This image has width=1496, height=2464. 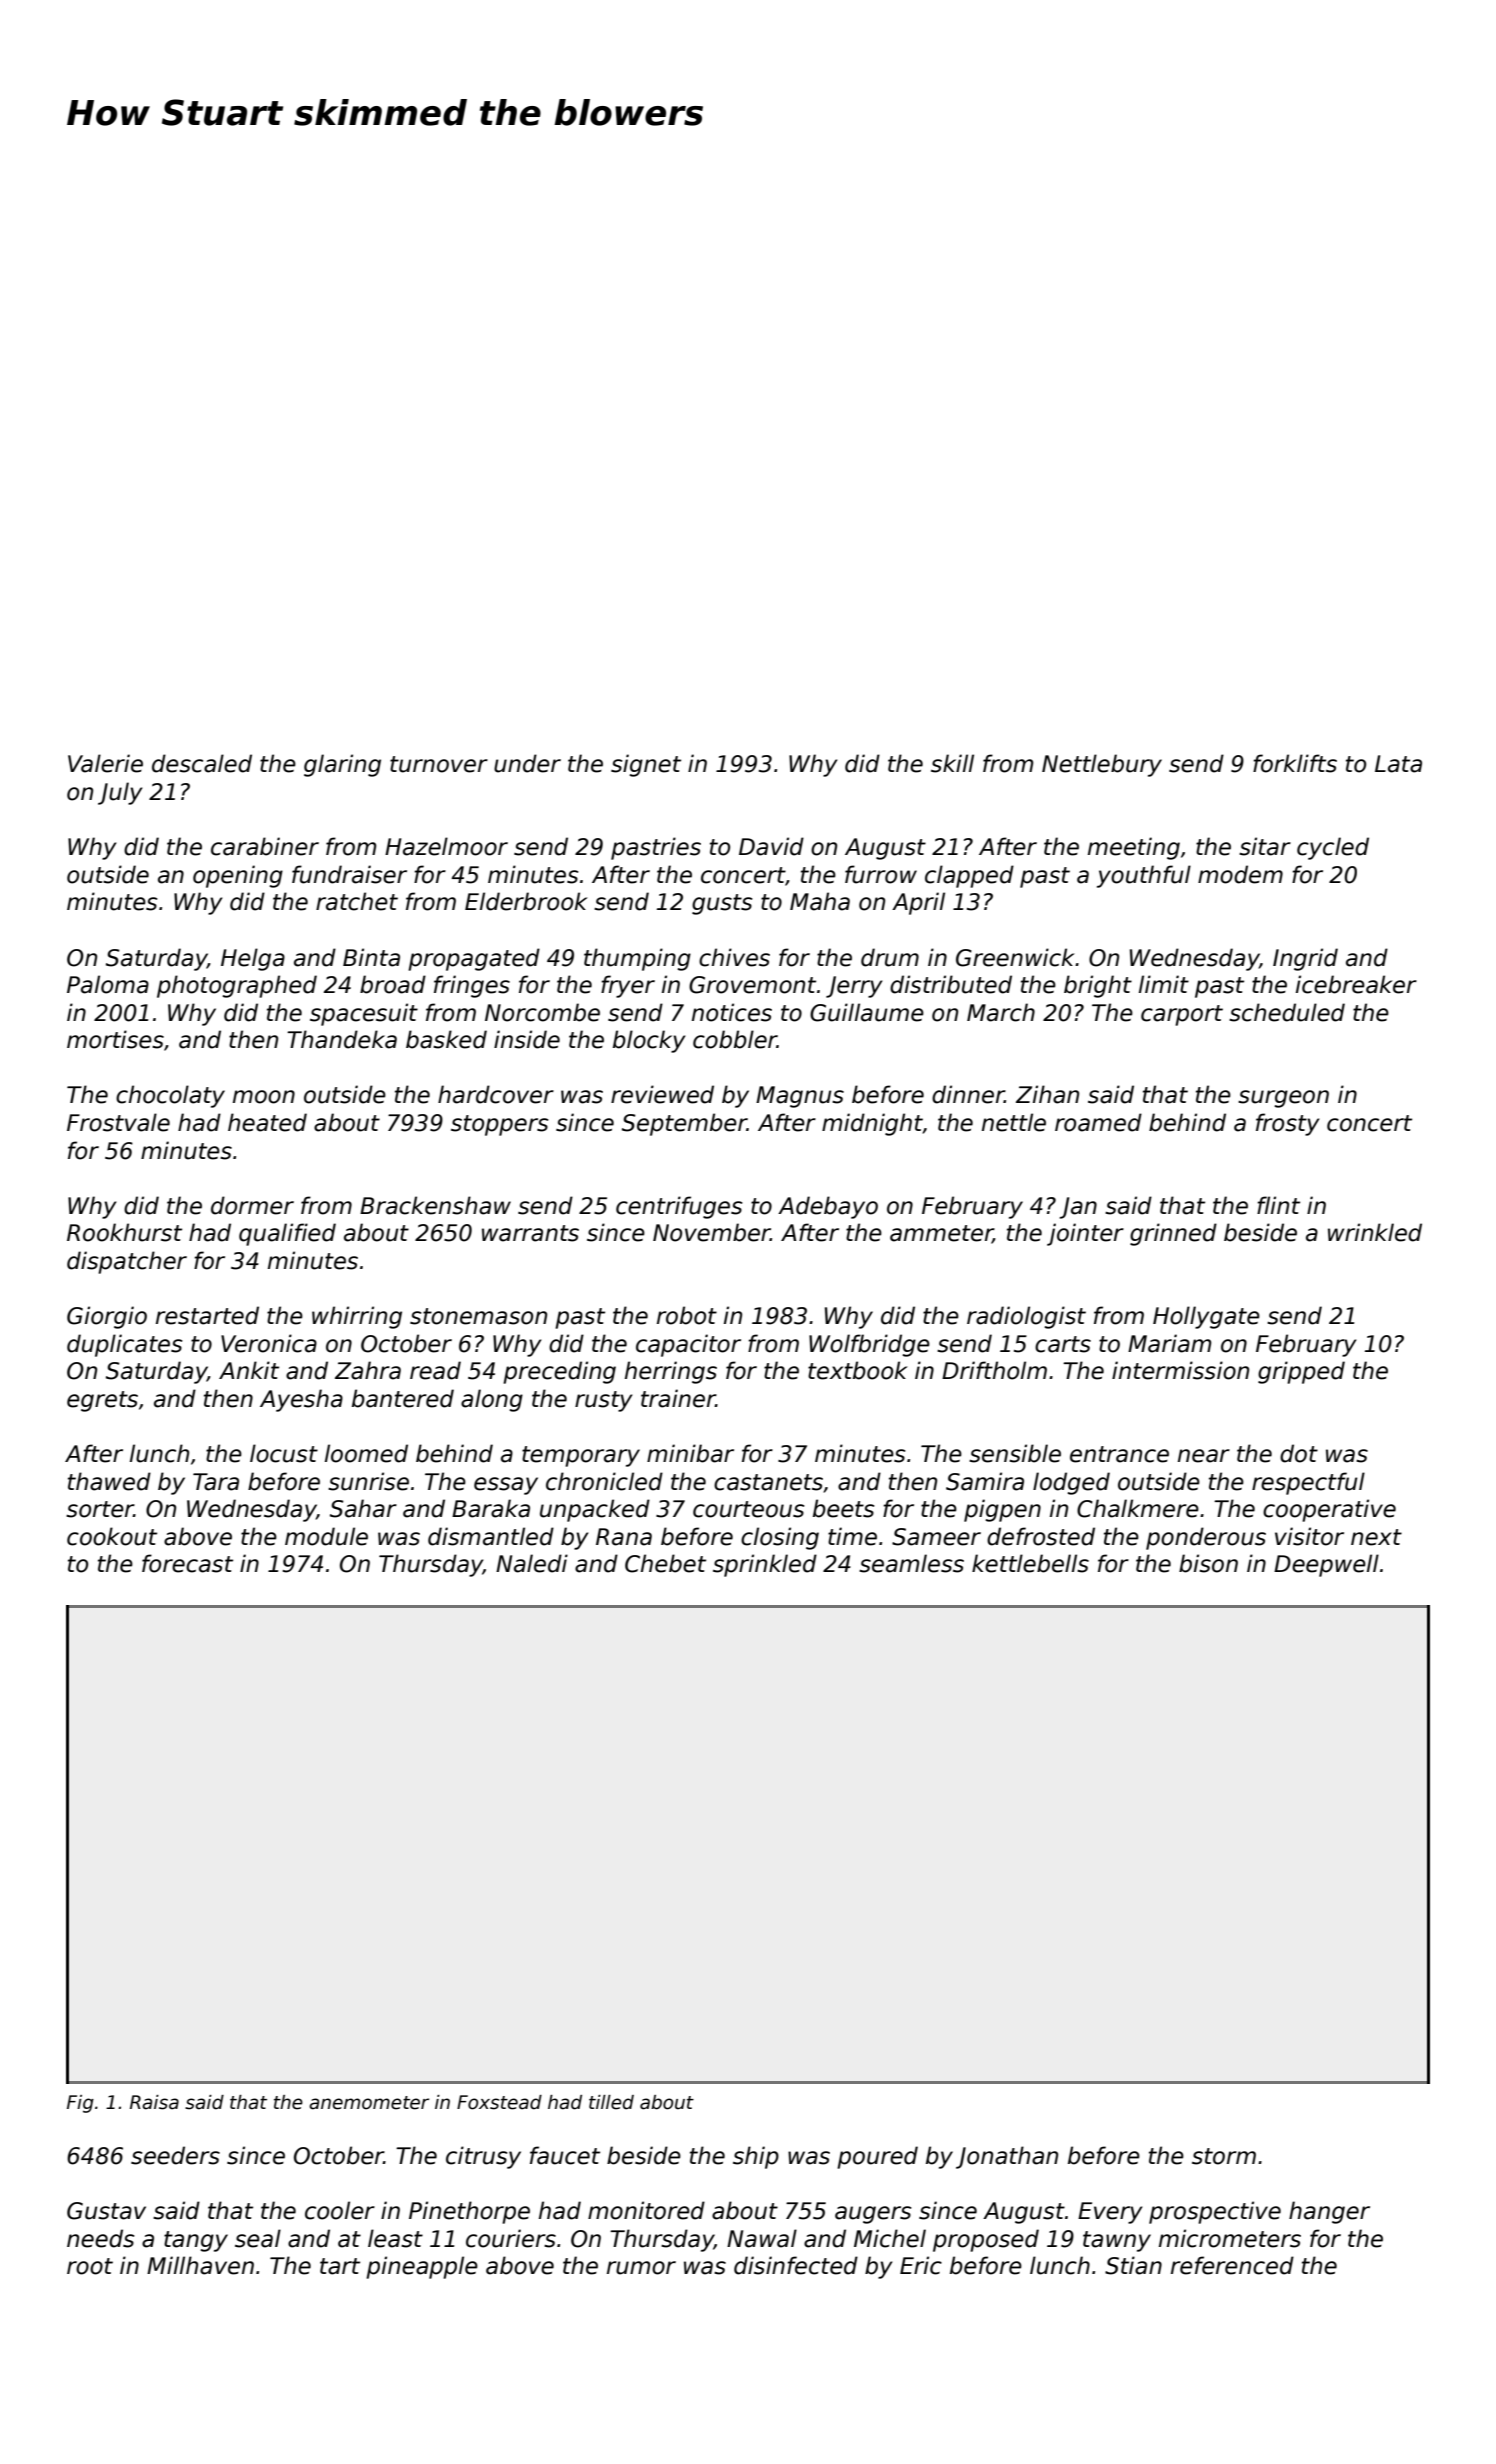 What do you see at coordinates (90, 2266) in the image?
I see `root` at bounding box center [90, 2266].
